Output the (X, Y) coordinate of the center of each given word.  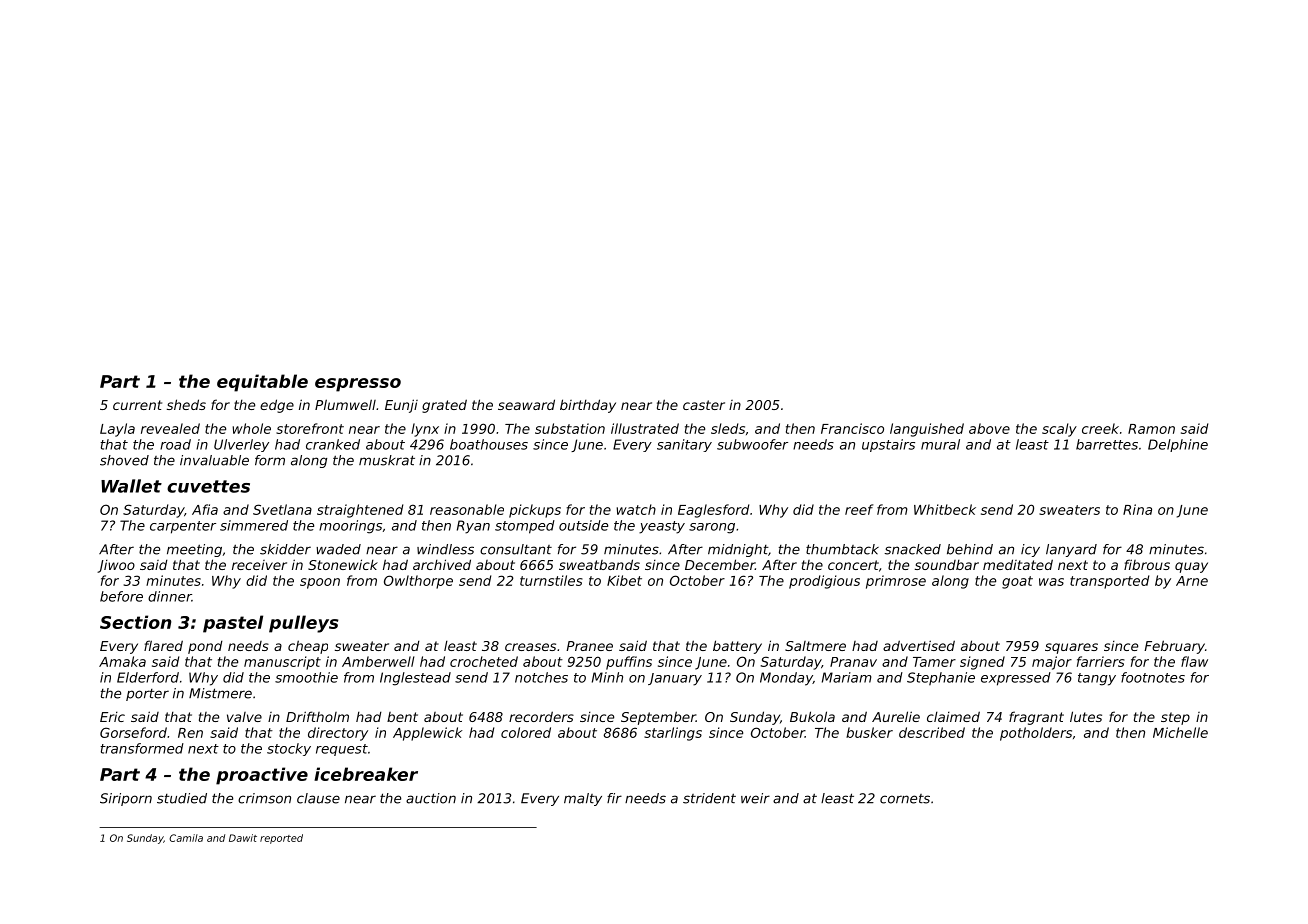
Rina (1137, 509)
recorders (541, 716)
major (1052, 663)
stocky (289, 749)
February (1174, 647)
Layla (117, 430)
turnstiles (551, 580)
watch (636, 509)
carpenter (183, 527)
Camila (186, 838)
